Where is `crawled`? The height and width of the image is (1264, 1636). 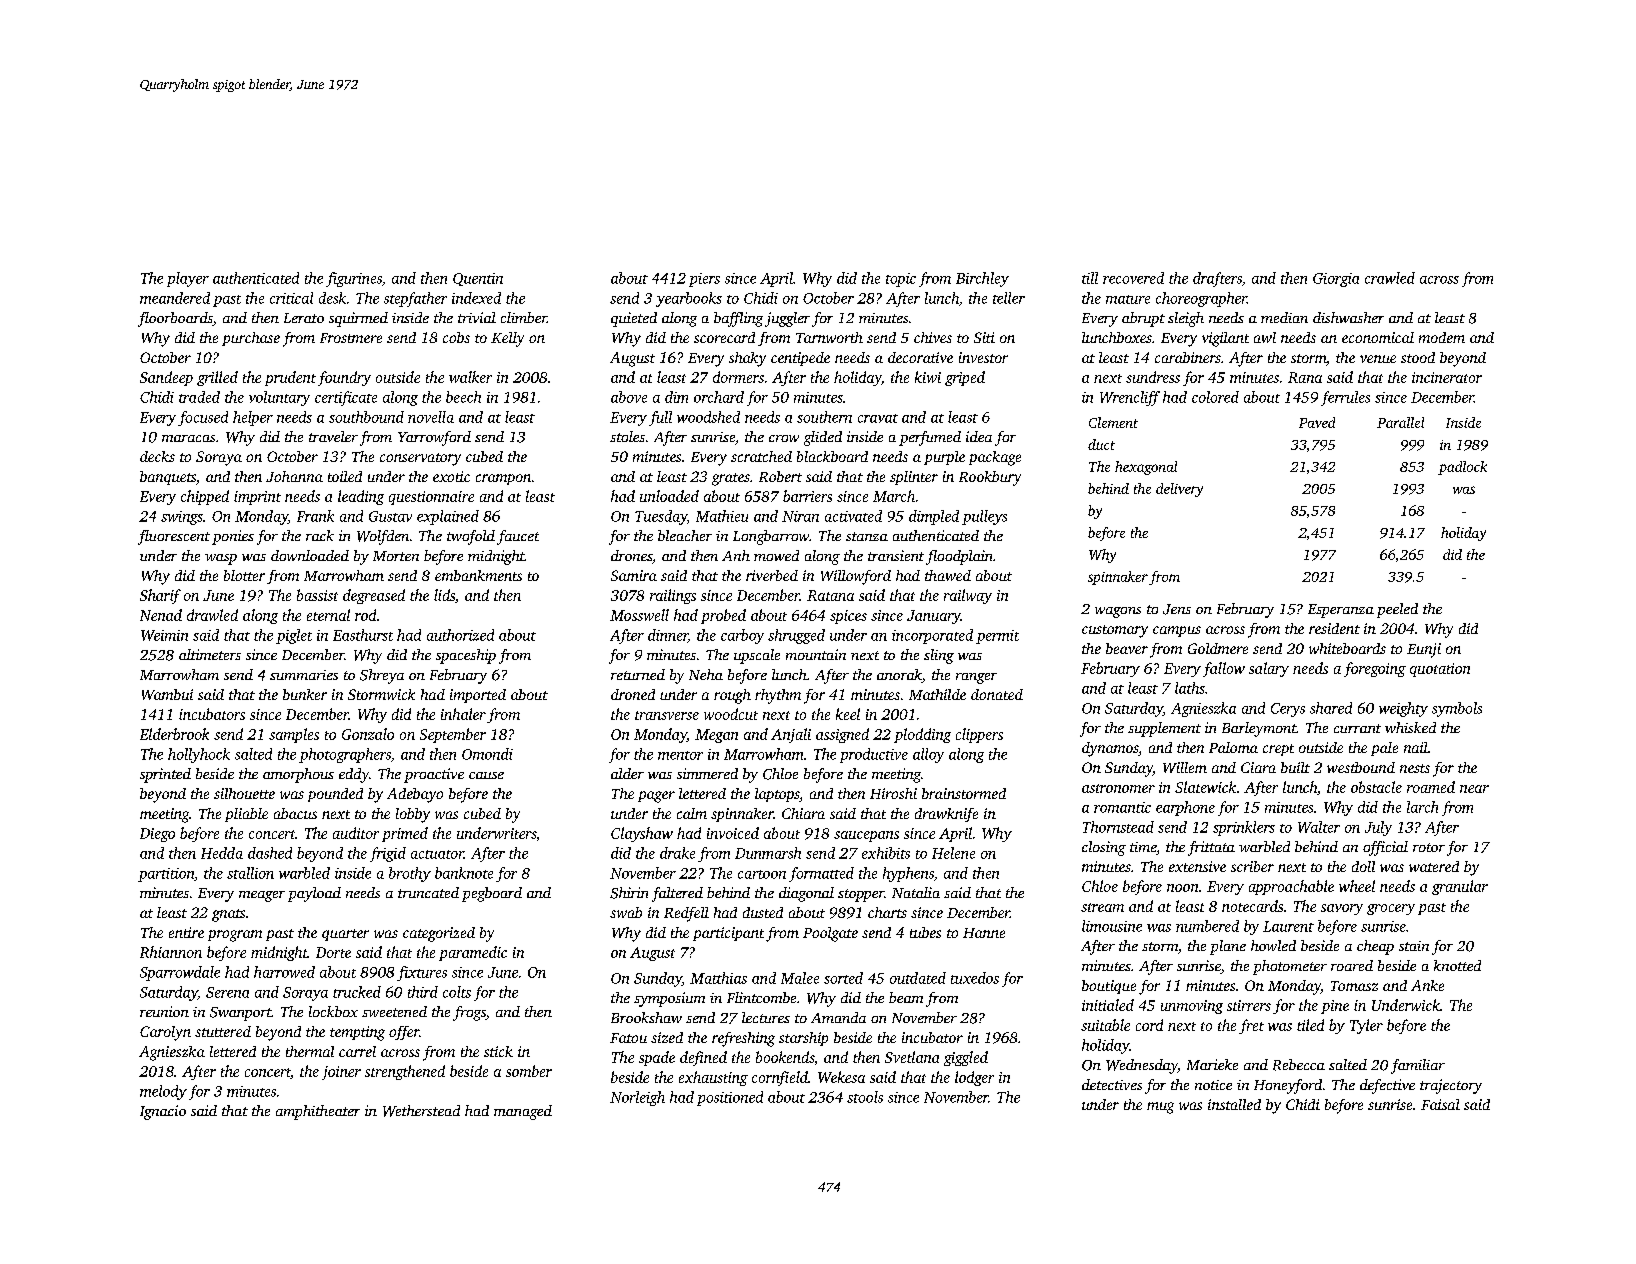
crawled is located at coordinates (1390, 278).
